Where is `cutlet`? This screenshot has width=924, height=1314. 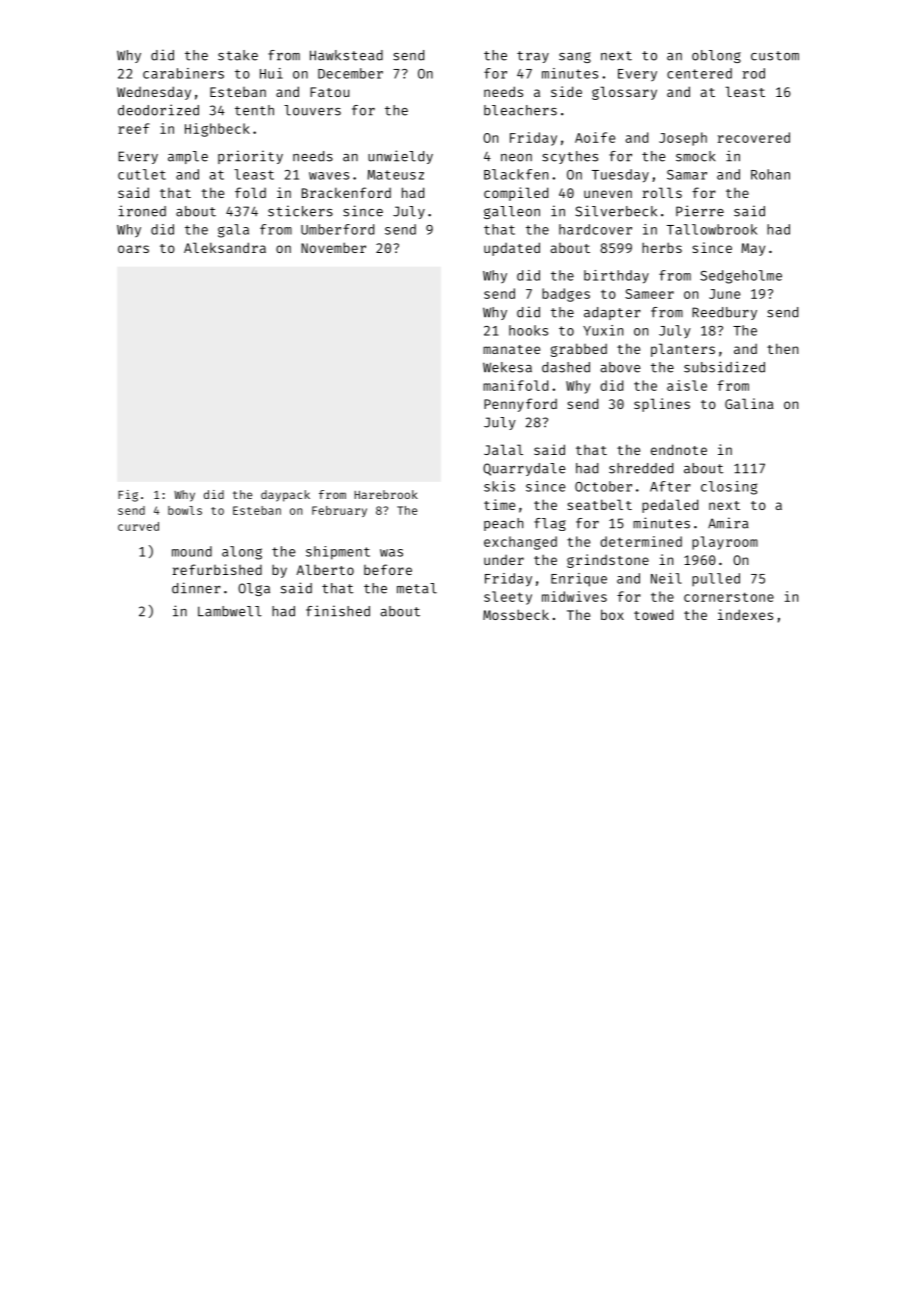
cutlet is located at coordinates (142, 174).
